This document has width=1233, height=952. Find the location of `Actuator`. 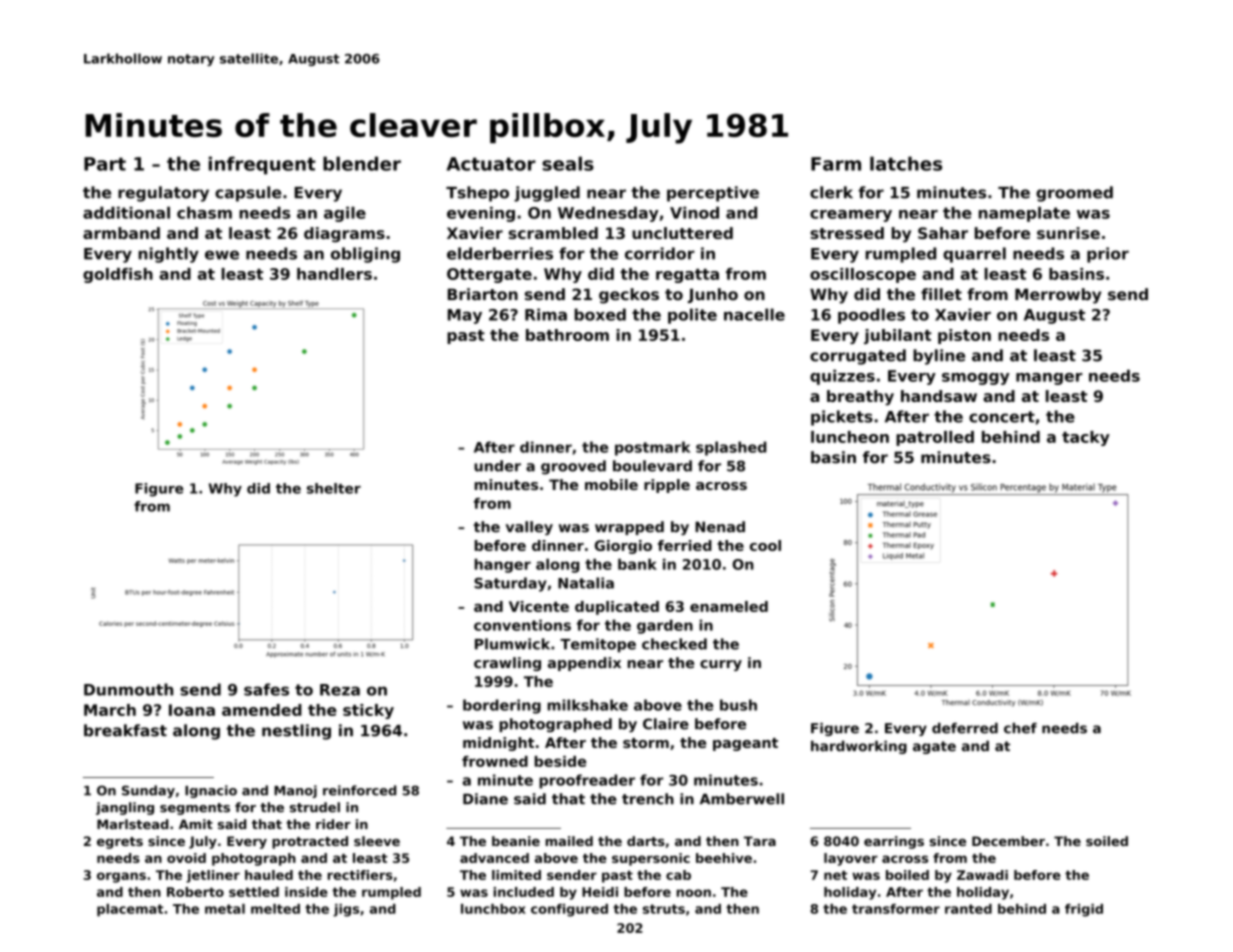

Actuator is located at coordinates (491, 164).
